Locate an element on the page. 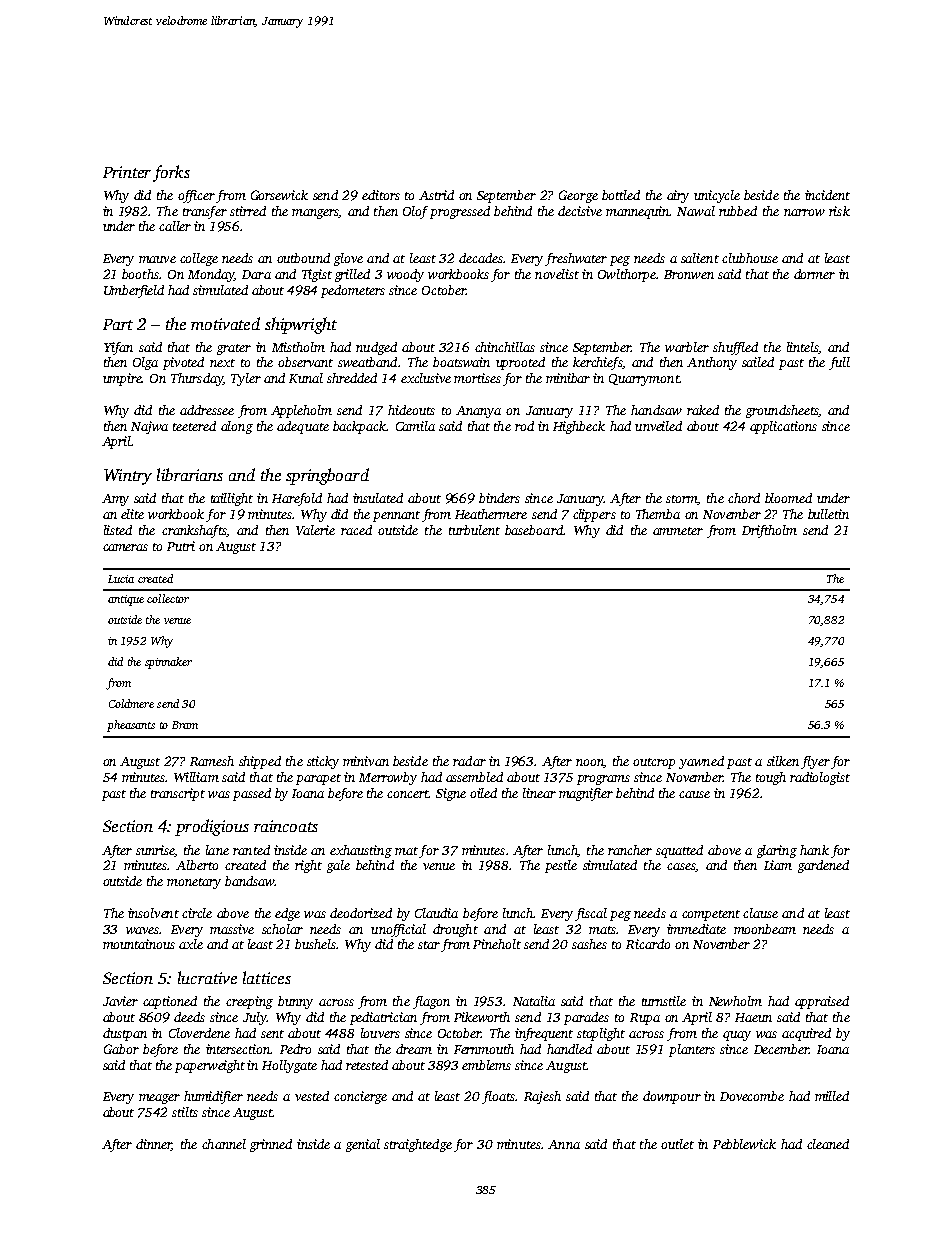  clubhouse is located at coordinates (750, 258).
